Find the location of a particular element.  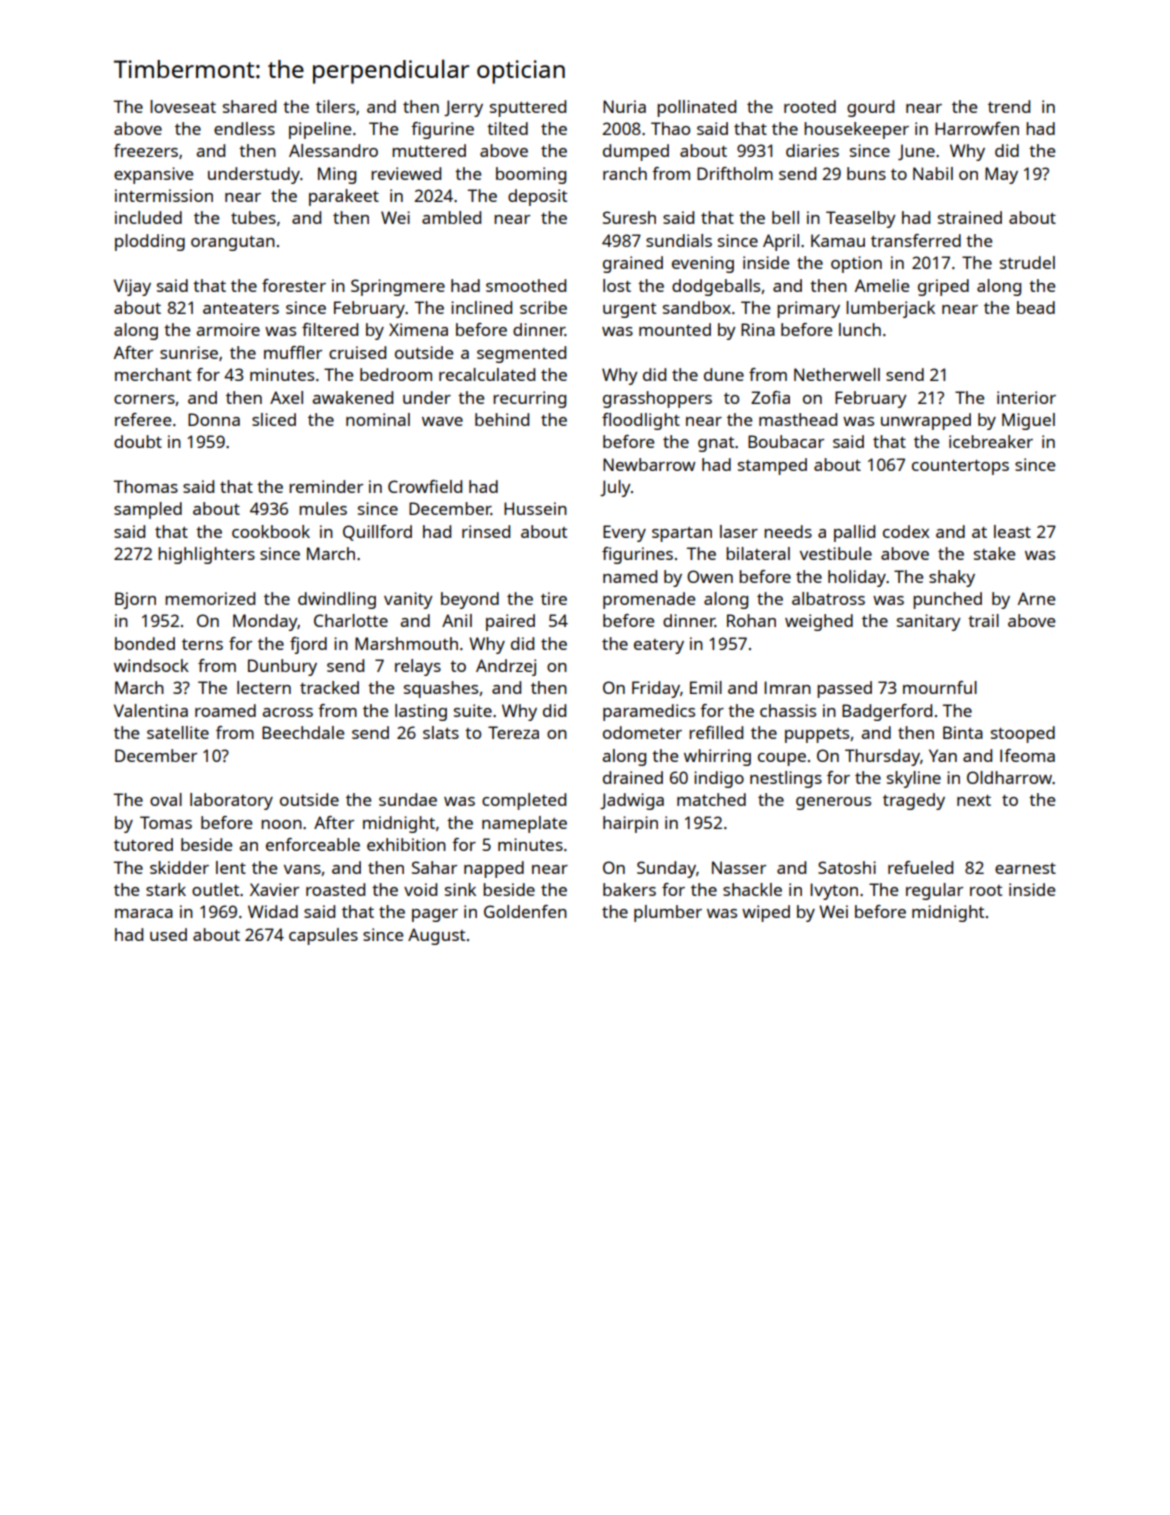

pollinated is located at coordinates (696, 108).
